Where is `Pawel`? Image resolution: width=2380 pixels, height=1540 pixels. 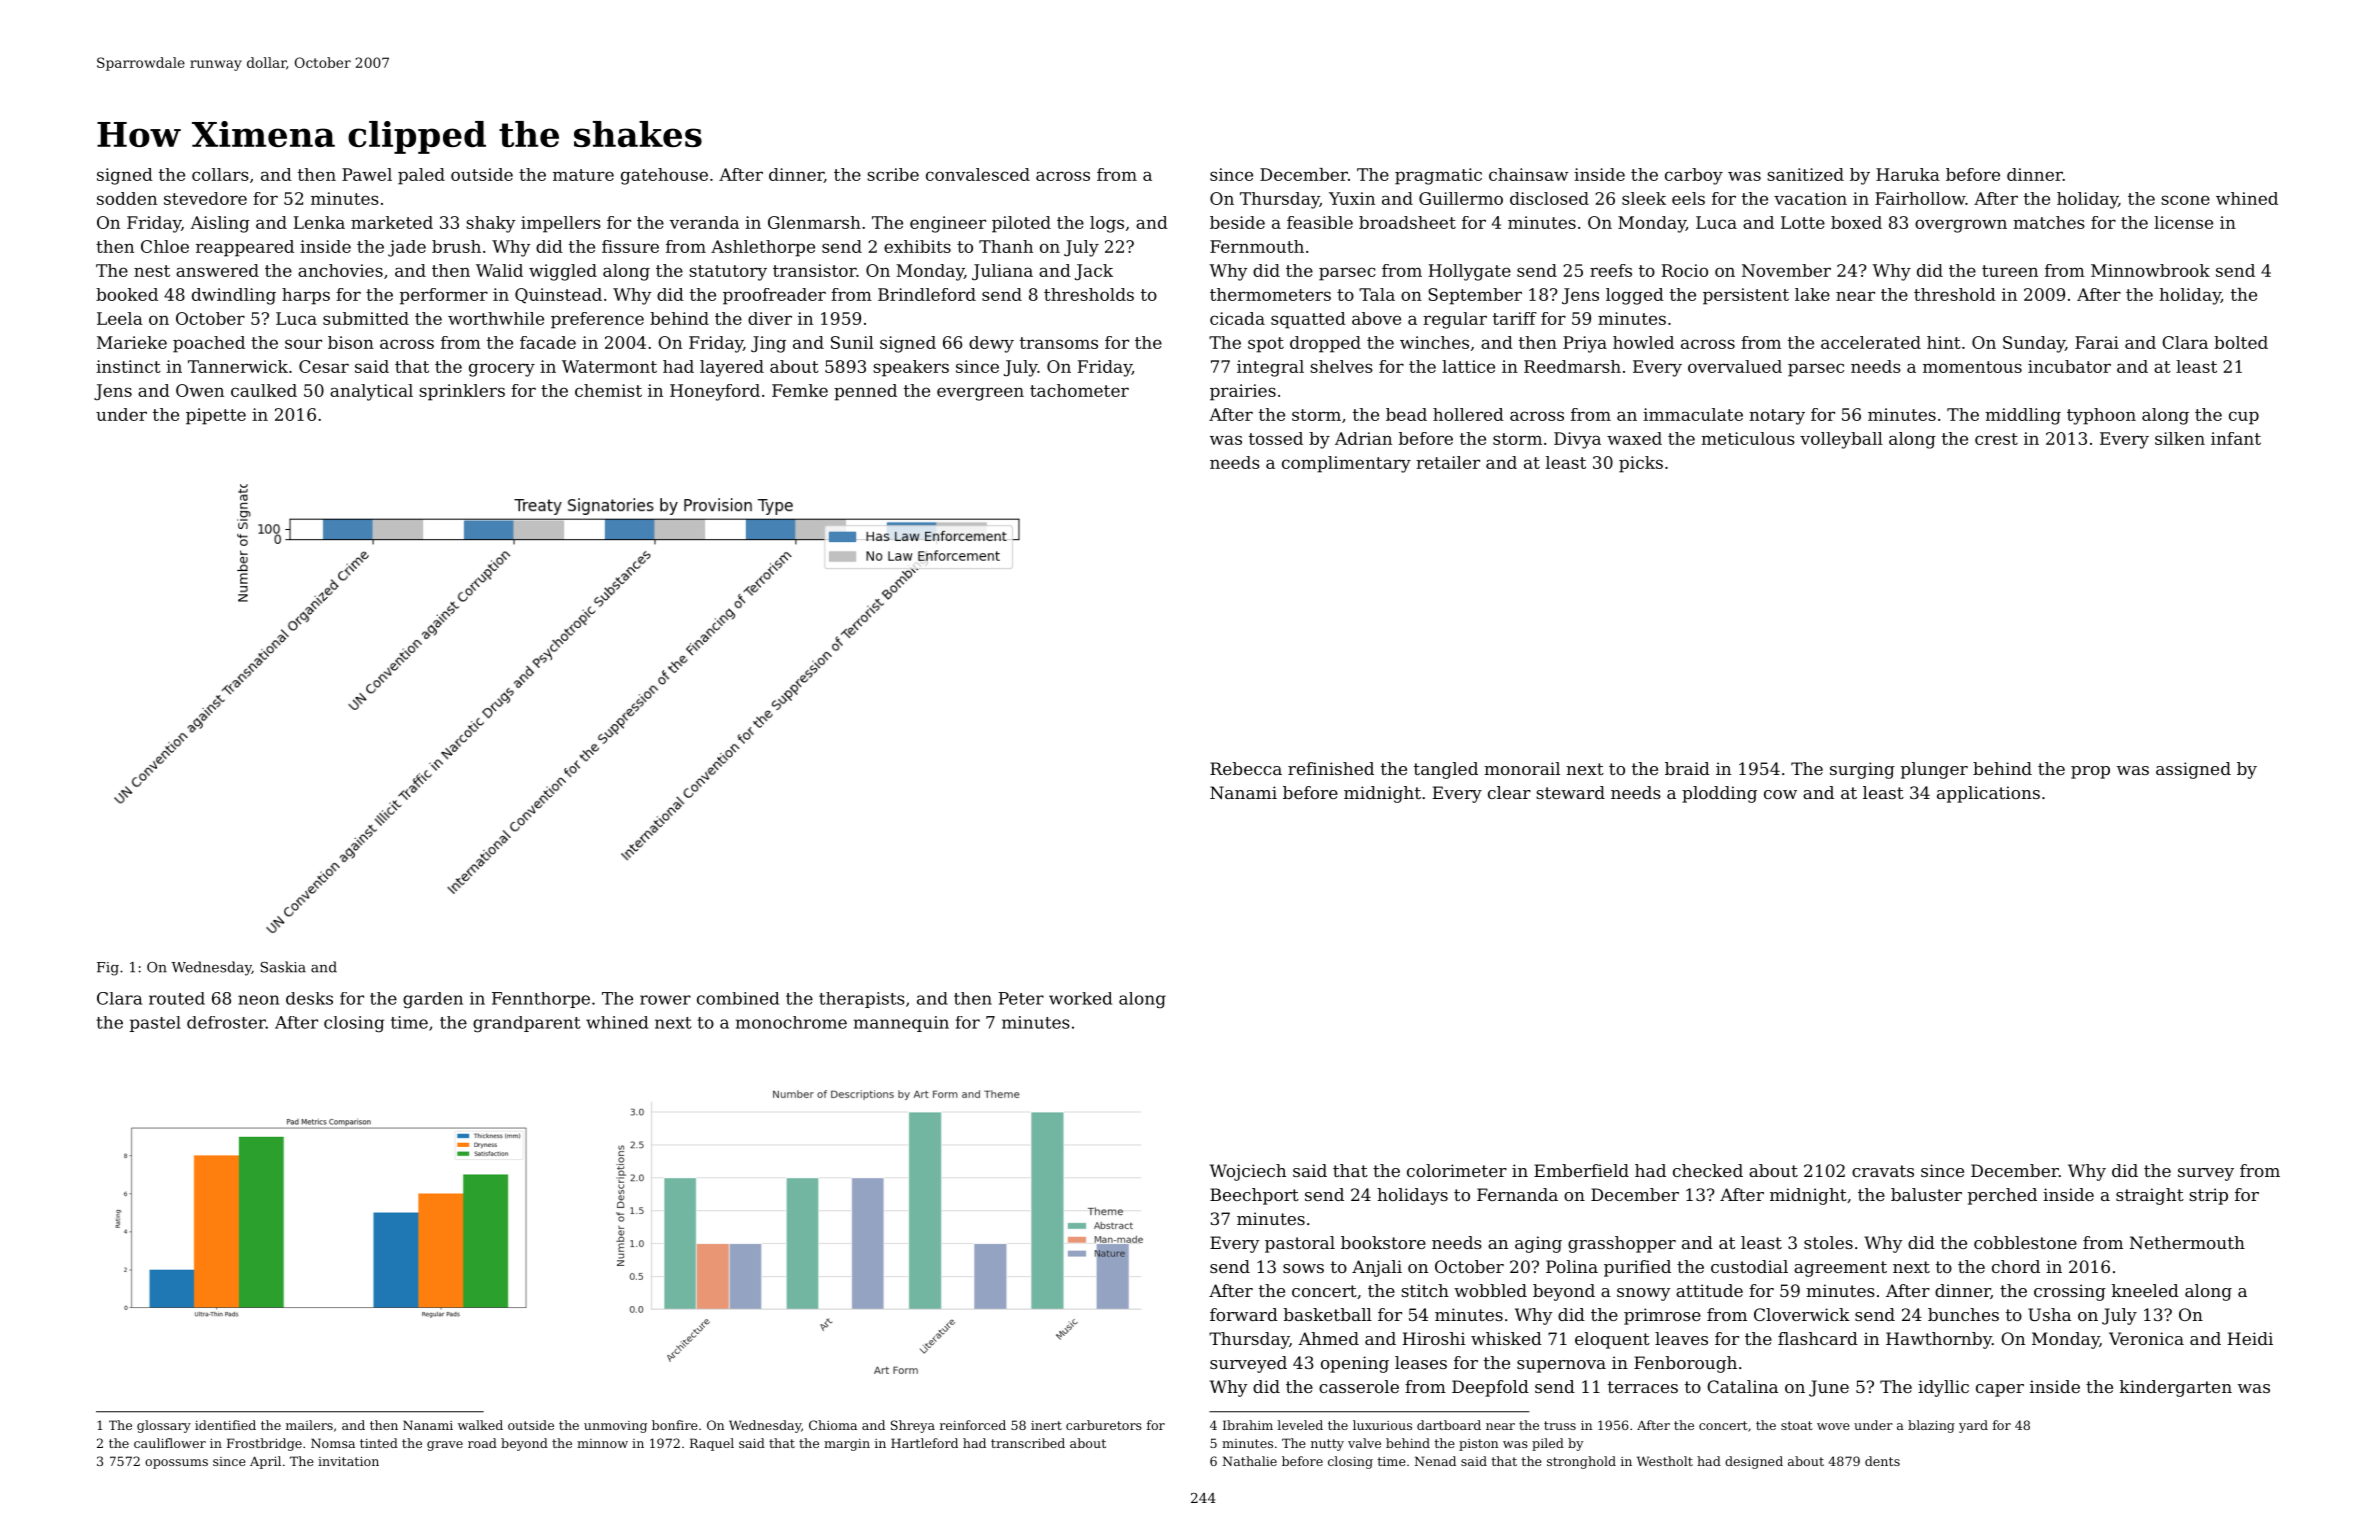
Pawel is located at coordinates (367, 174).
